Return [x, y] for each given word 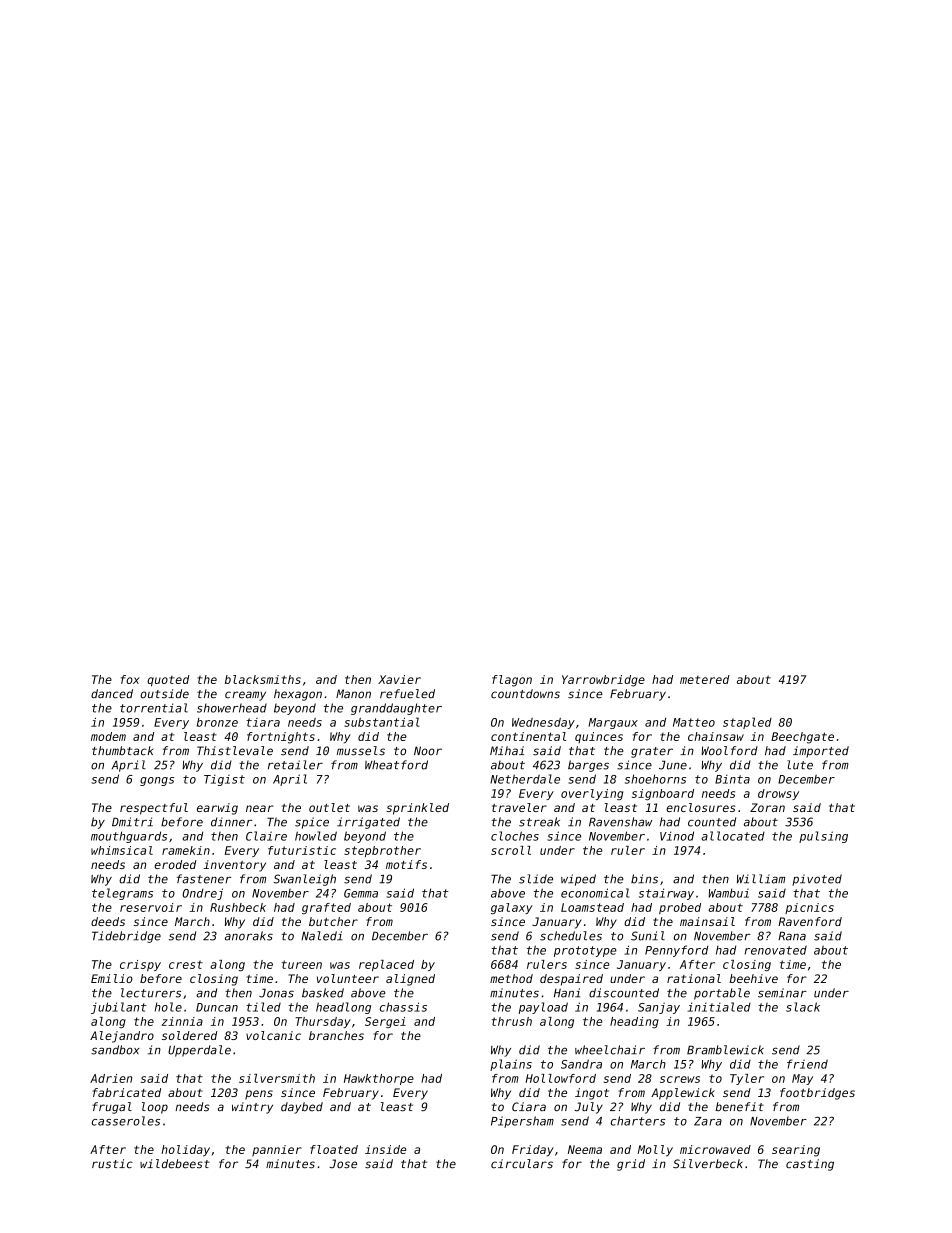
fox [130, 679]
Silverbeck [708, 1164]
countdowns [525, 694]
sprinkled [417, 809]
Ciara [529, 1106]
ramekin [186, 850]
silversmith [277, 1078]
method [511, 978]
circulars [522, 1164]
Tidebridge [126, 937]
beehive [753, 978]
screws [680, 1079]
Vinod [677, 836]
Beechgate [802, 738]
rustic [112, 1164]
